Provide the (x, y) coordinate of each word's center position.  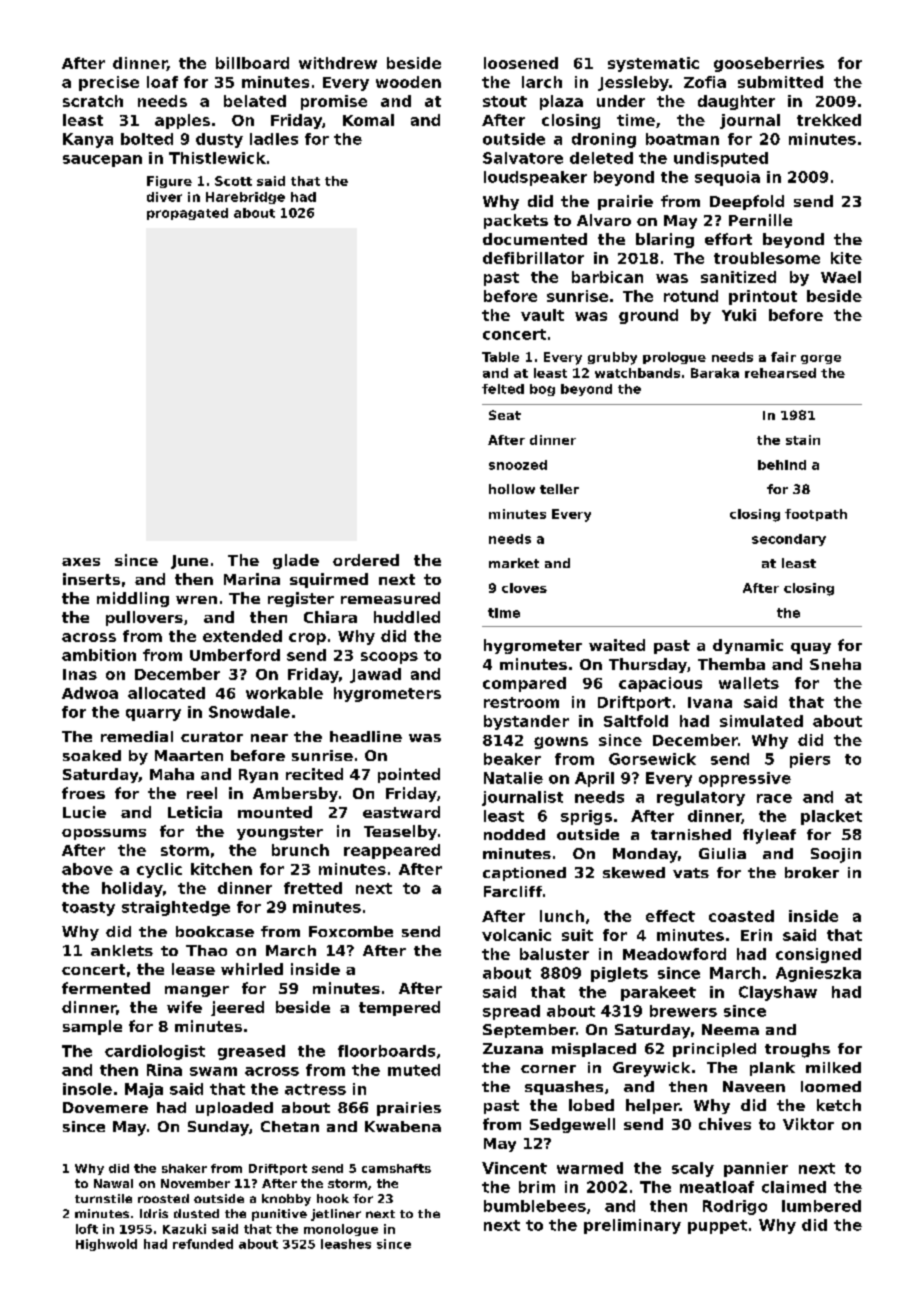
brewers (683, 1011)
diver (164, 197)
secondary (789, 540)
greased (251, 1052)
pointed (409, 775)
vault (542, 315)
